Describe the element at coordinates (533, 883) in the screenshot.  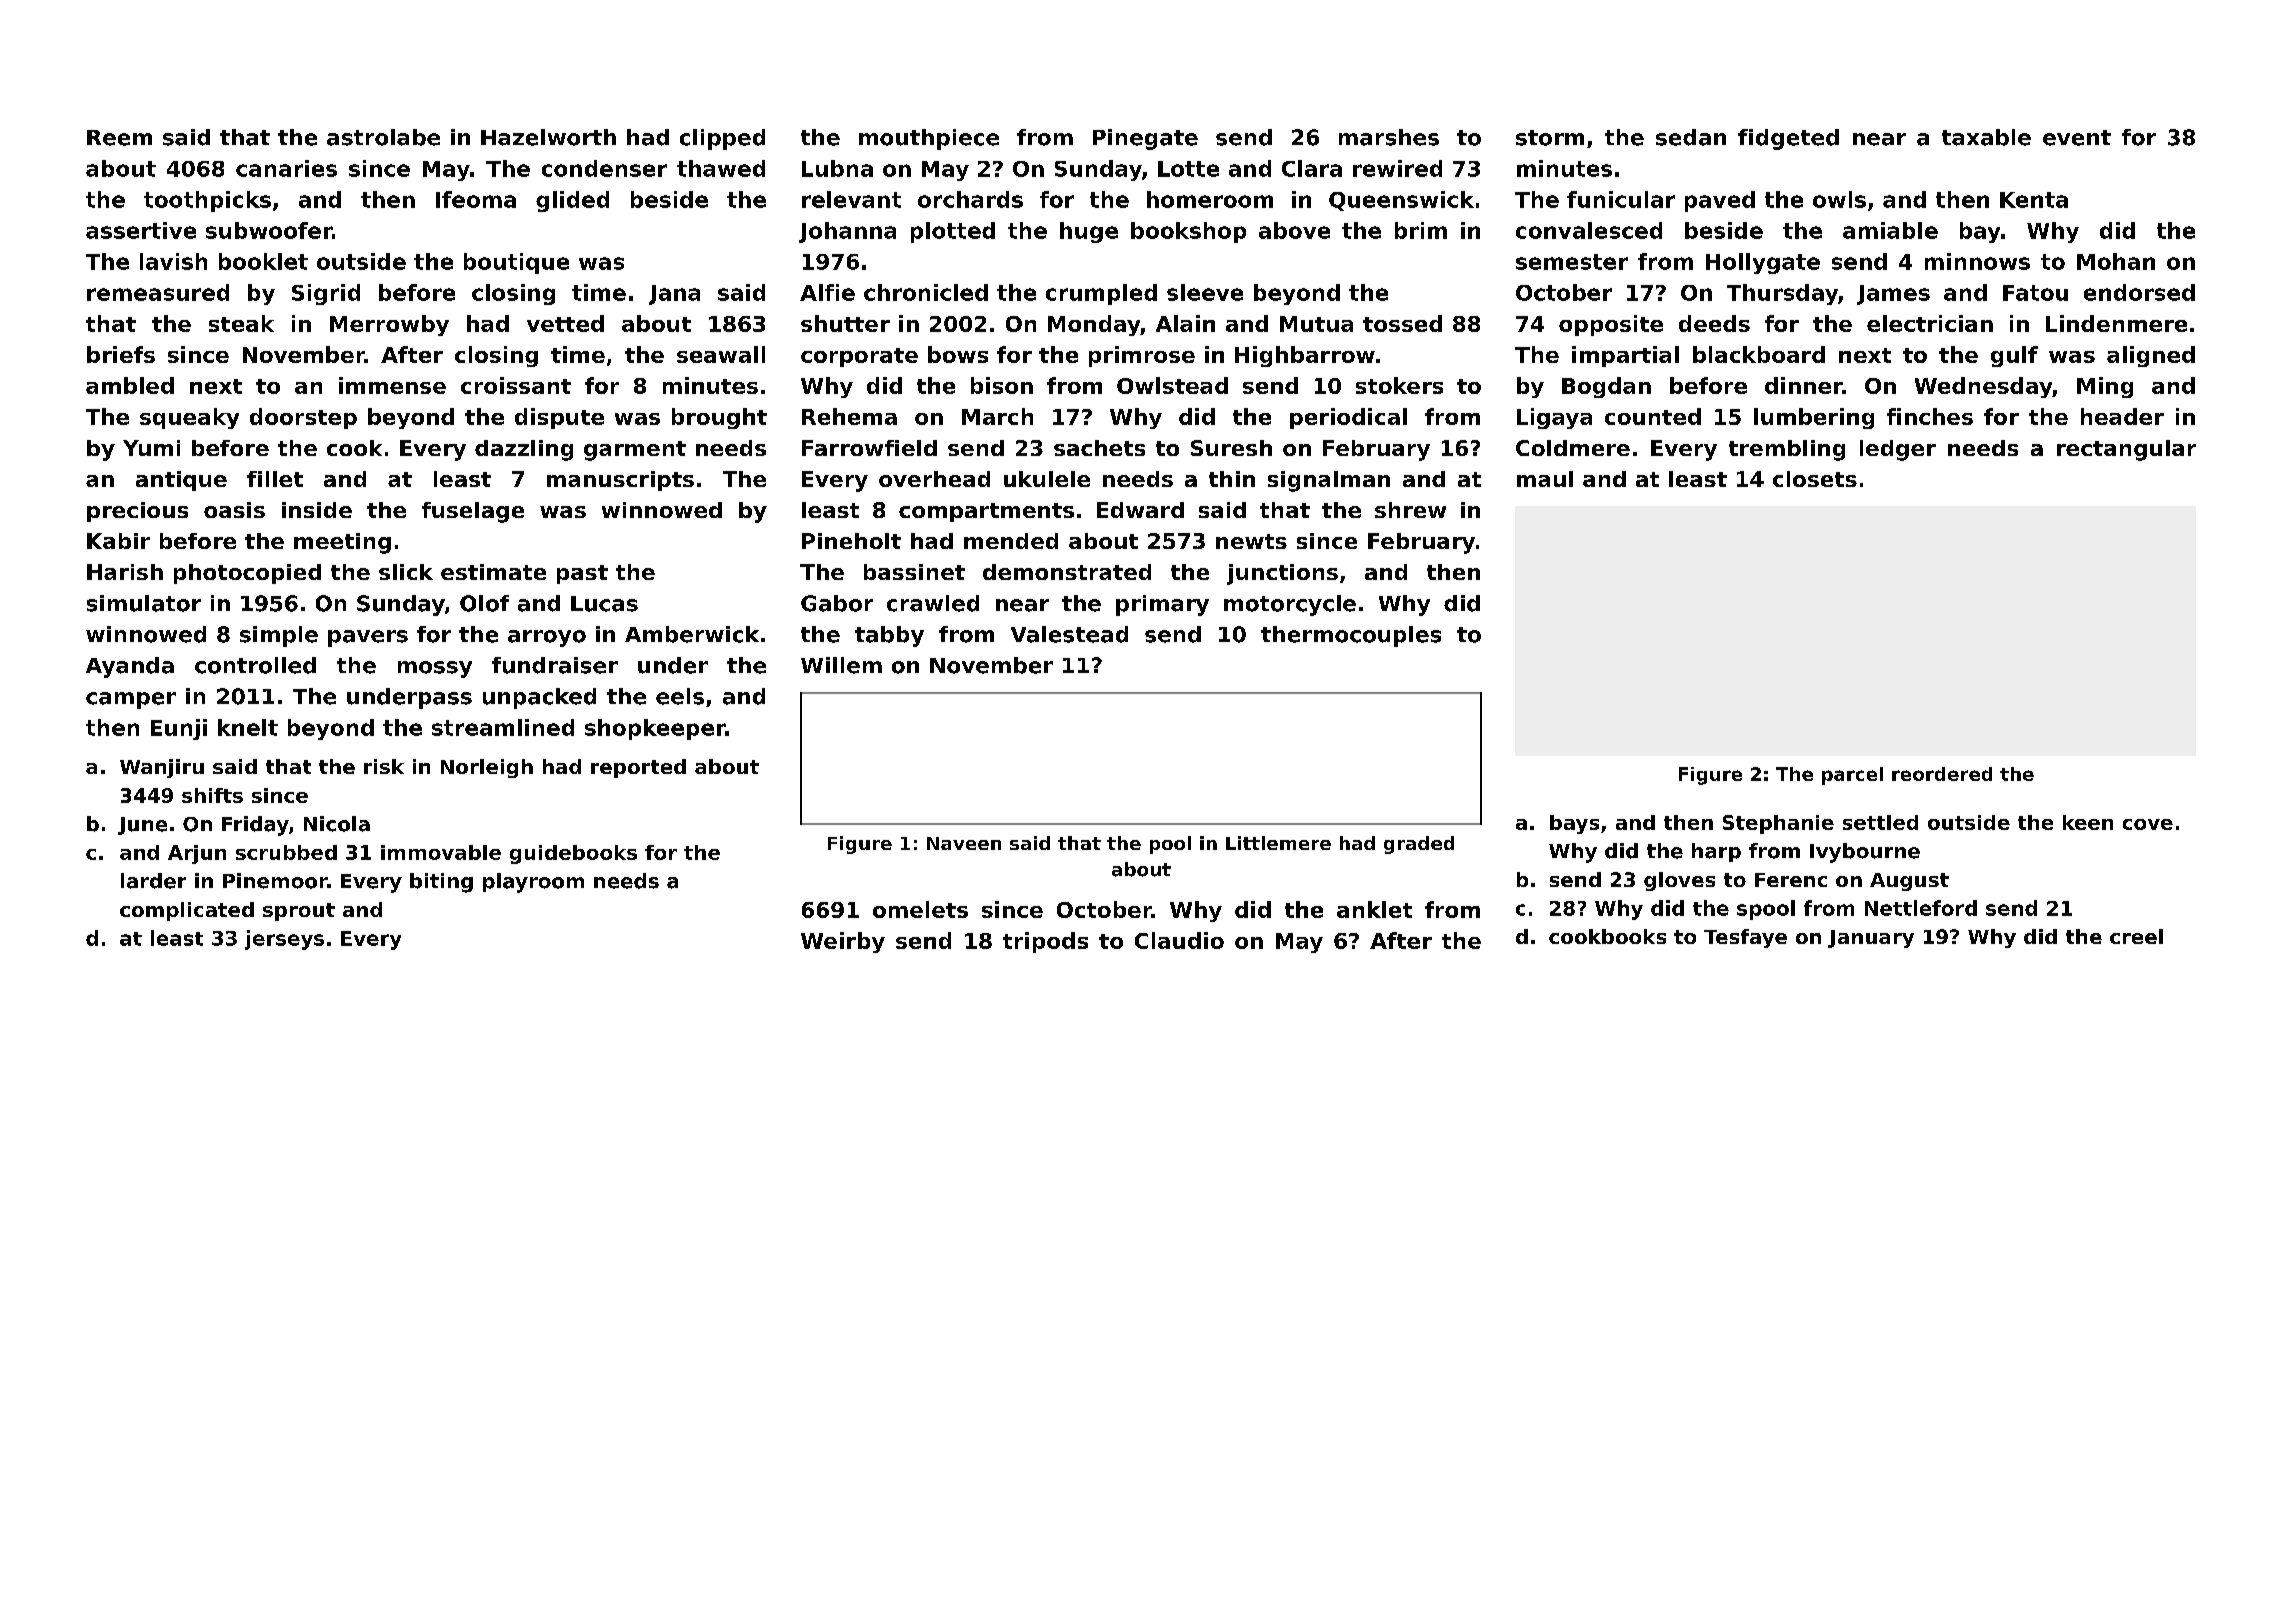
I see `playroom` at that location.
